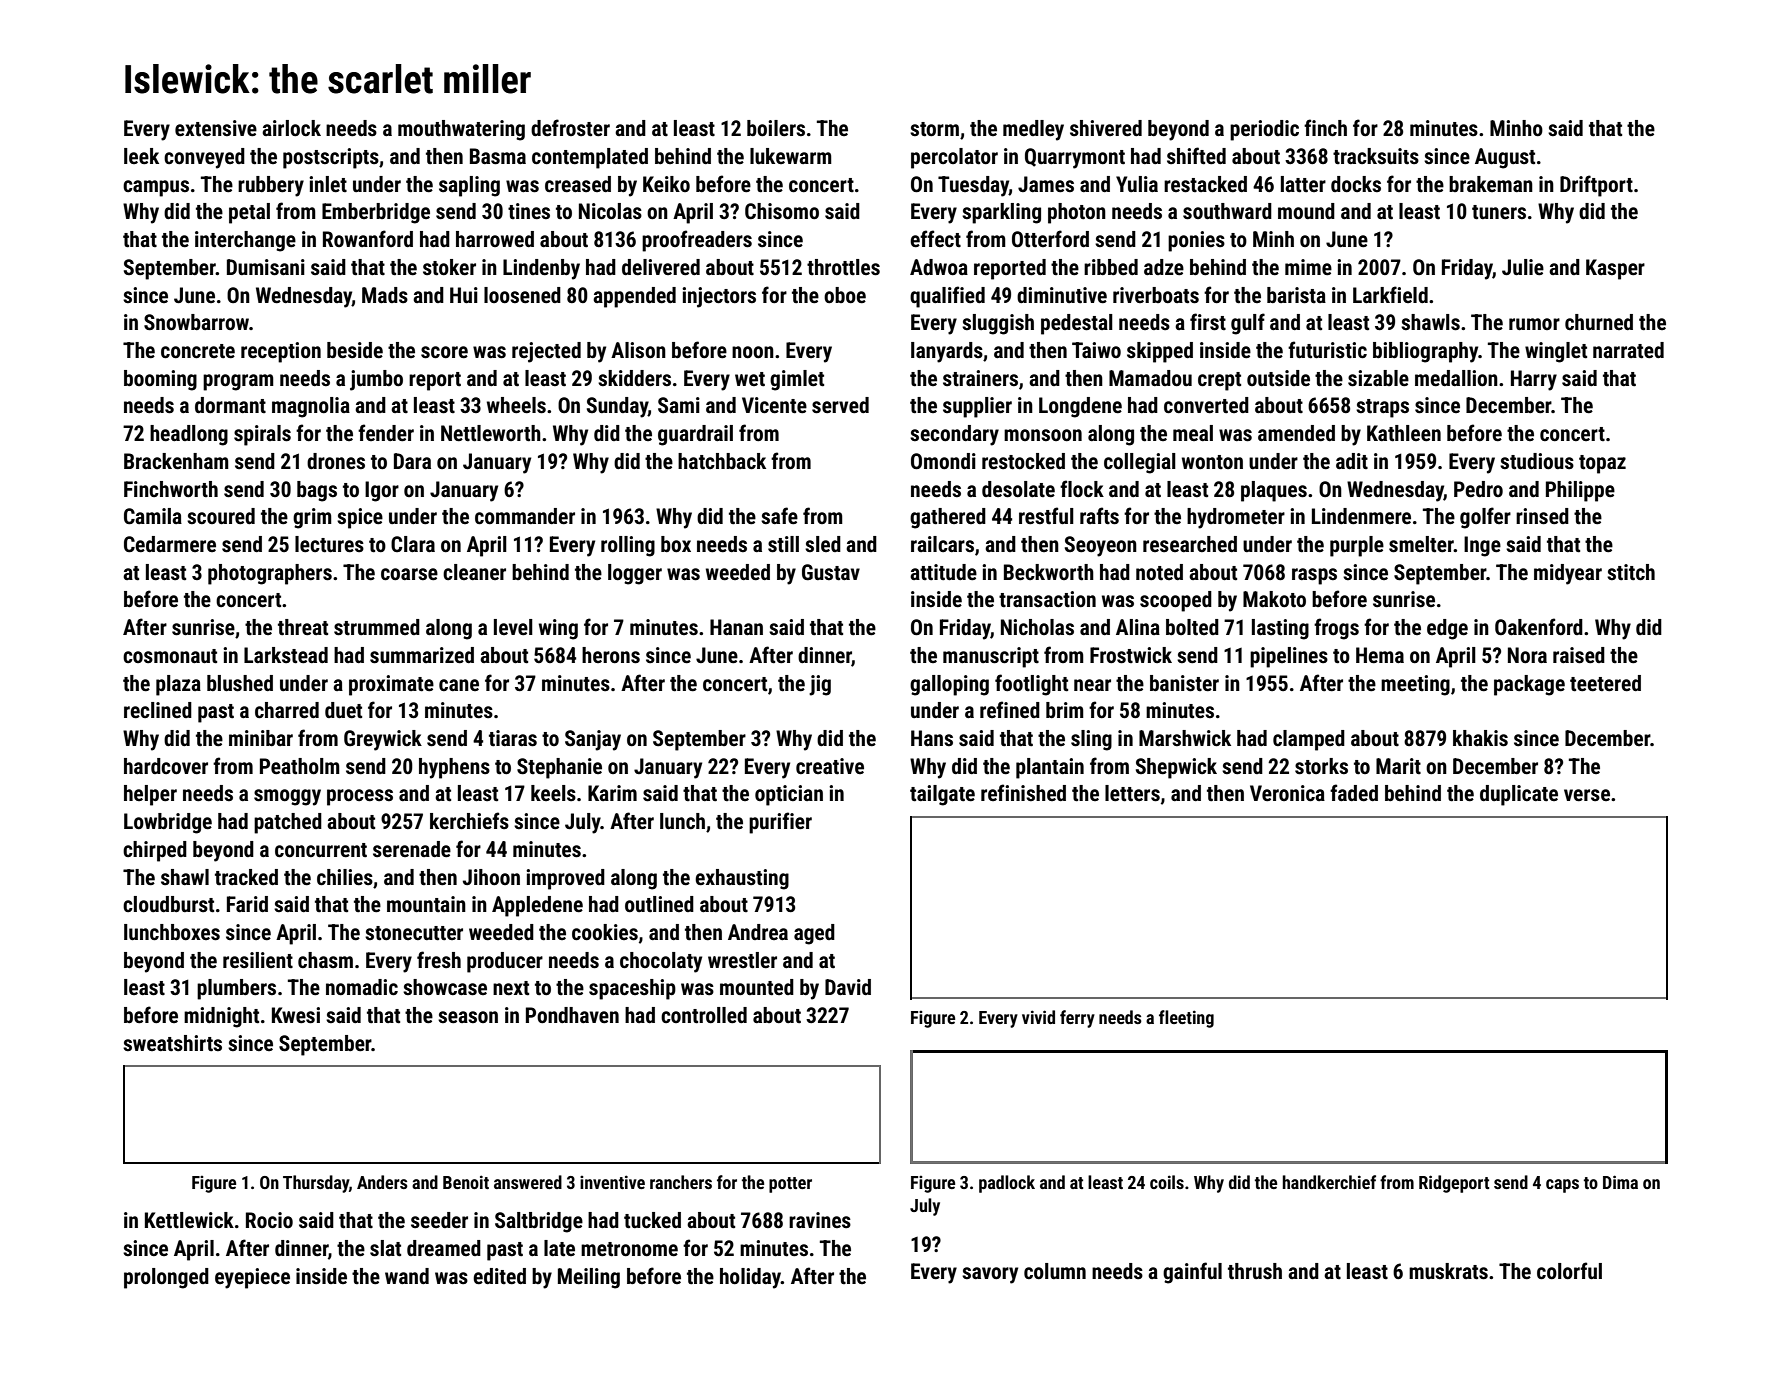 The image size is (1791, 1384). I want to click on lukewarm, so click(791, 156).
